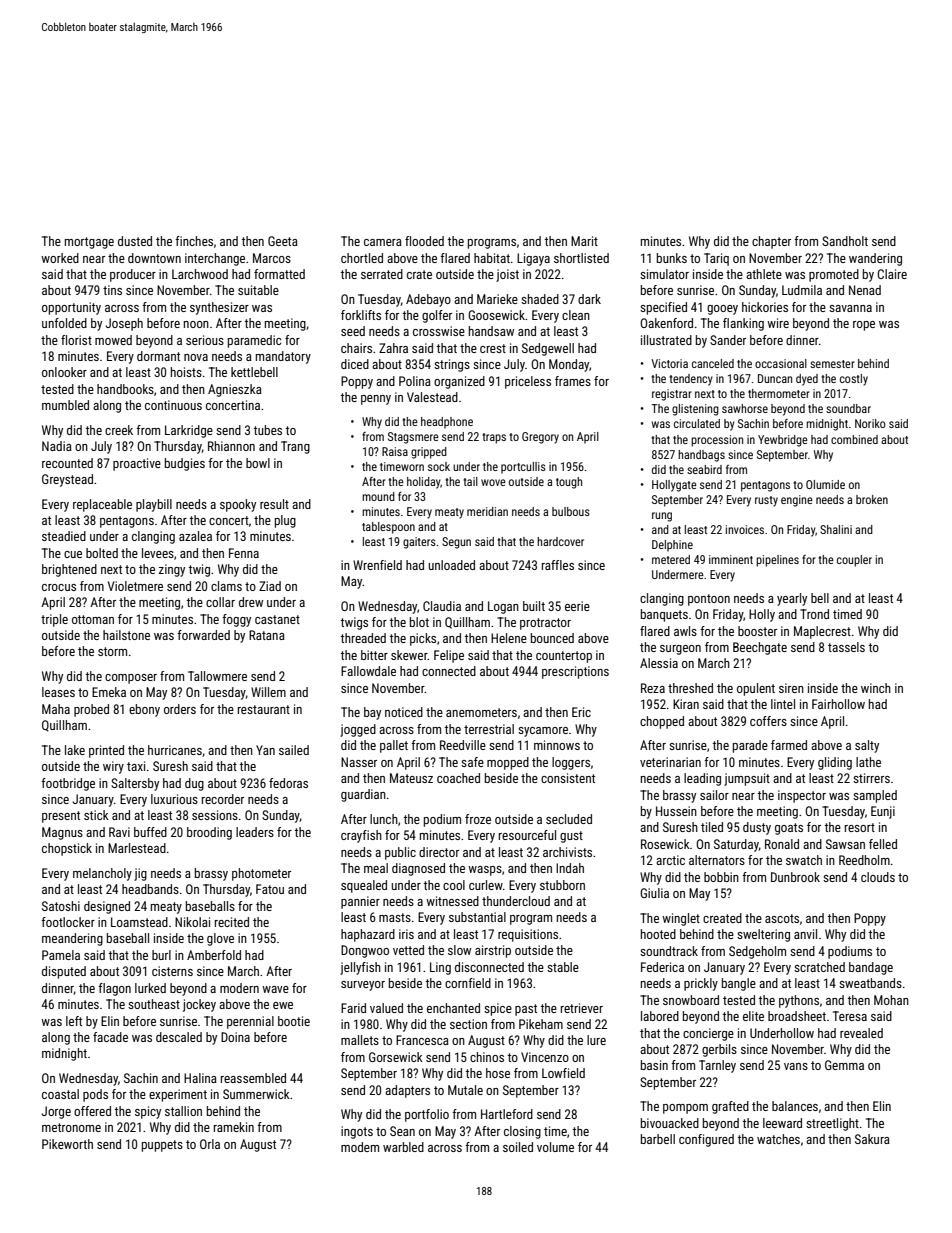 The height and width of the image is (1233, 952). I want to click on unloaded, so click(452, 565).
